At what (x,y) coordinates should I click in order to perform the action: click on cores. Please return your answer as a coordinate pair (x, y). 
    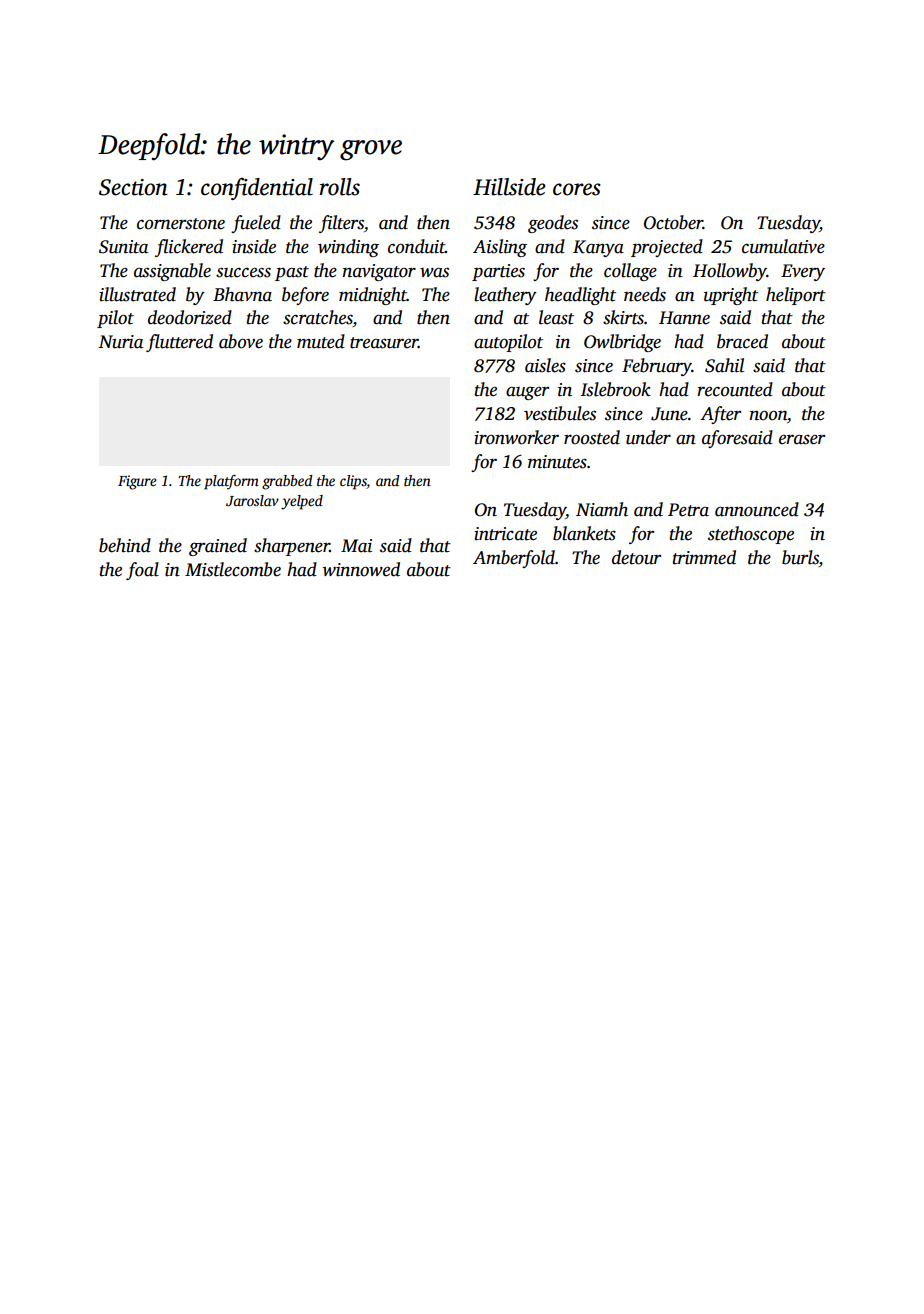
    Looking at the image, I should click on (577, 189).
